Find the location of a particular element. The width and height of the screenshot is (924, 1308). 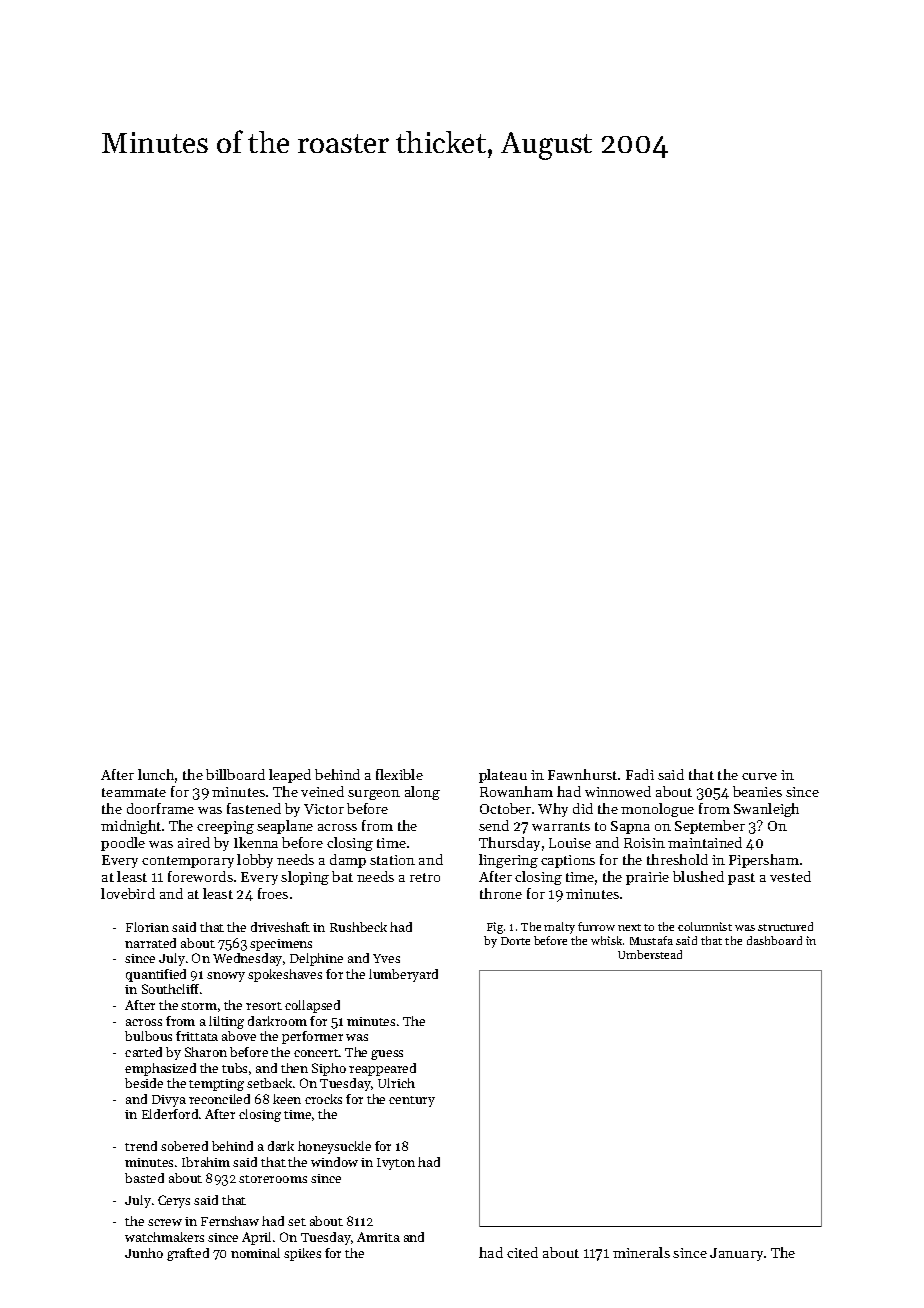

century is located at coordinates (412, 1101).
